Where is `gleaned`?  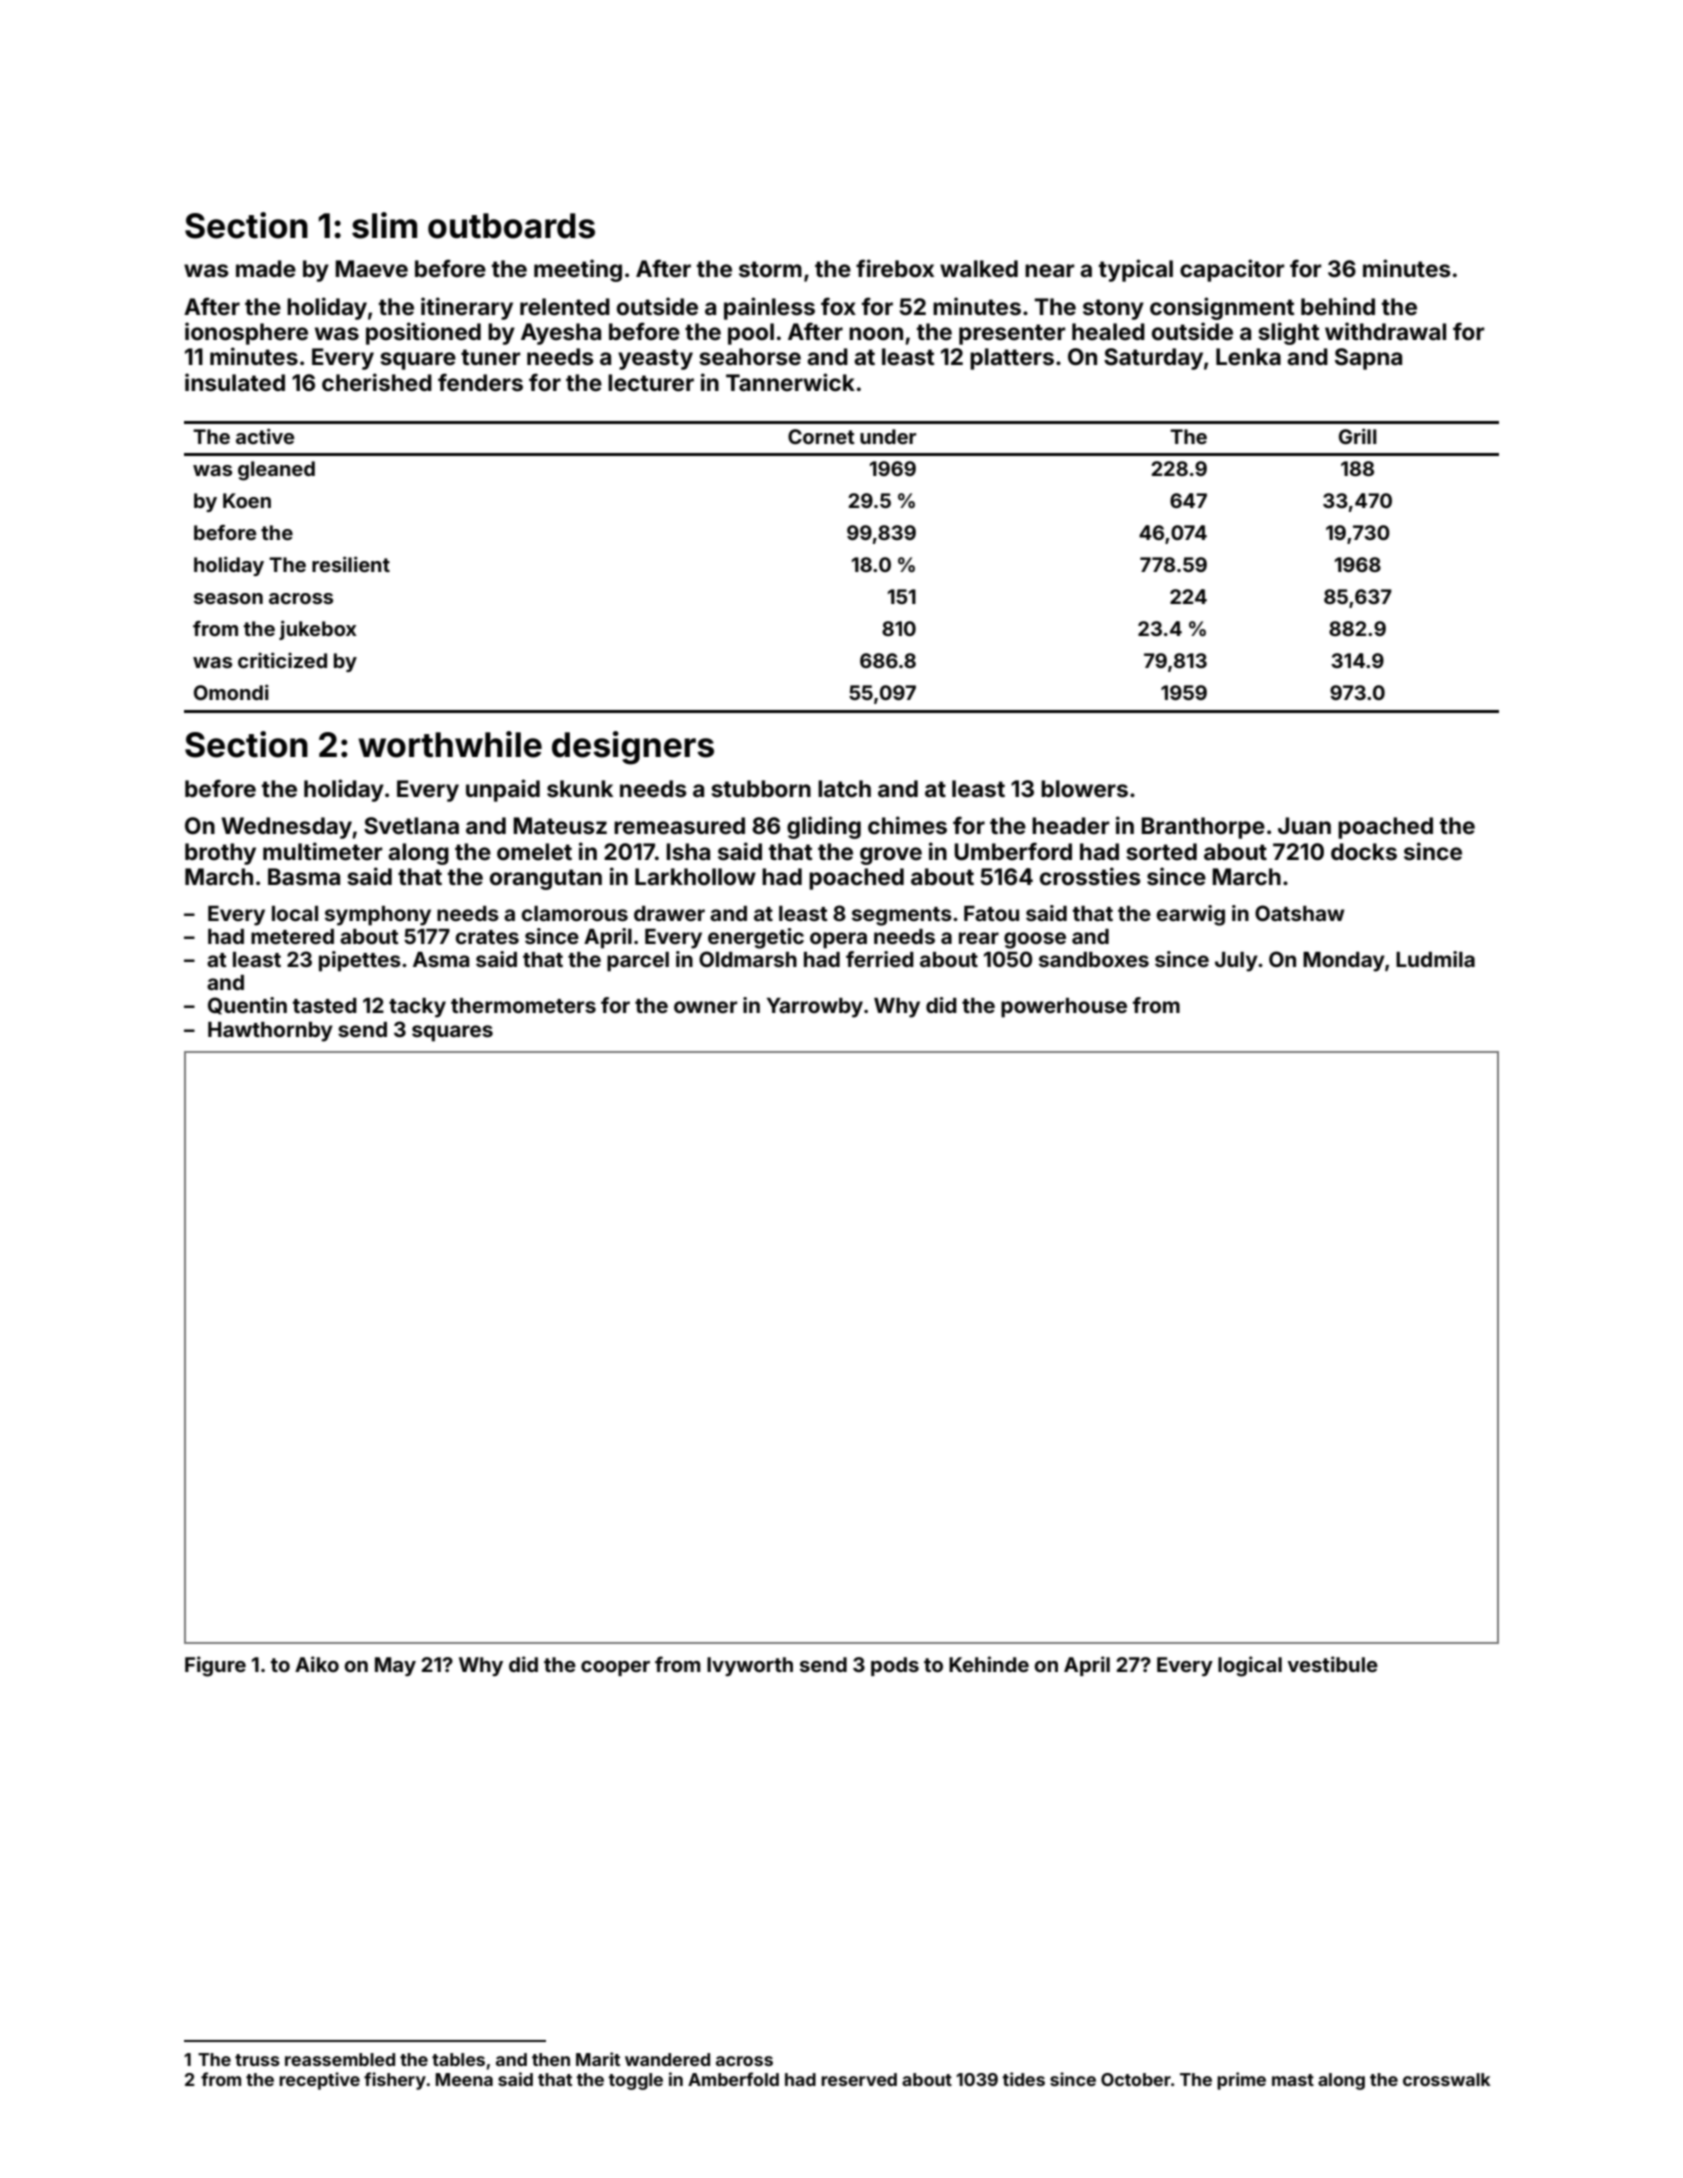 gleaned is located at coordinates (276, 471).
